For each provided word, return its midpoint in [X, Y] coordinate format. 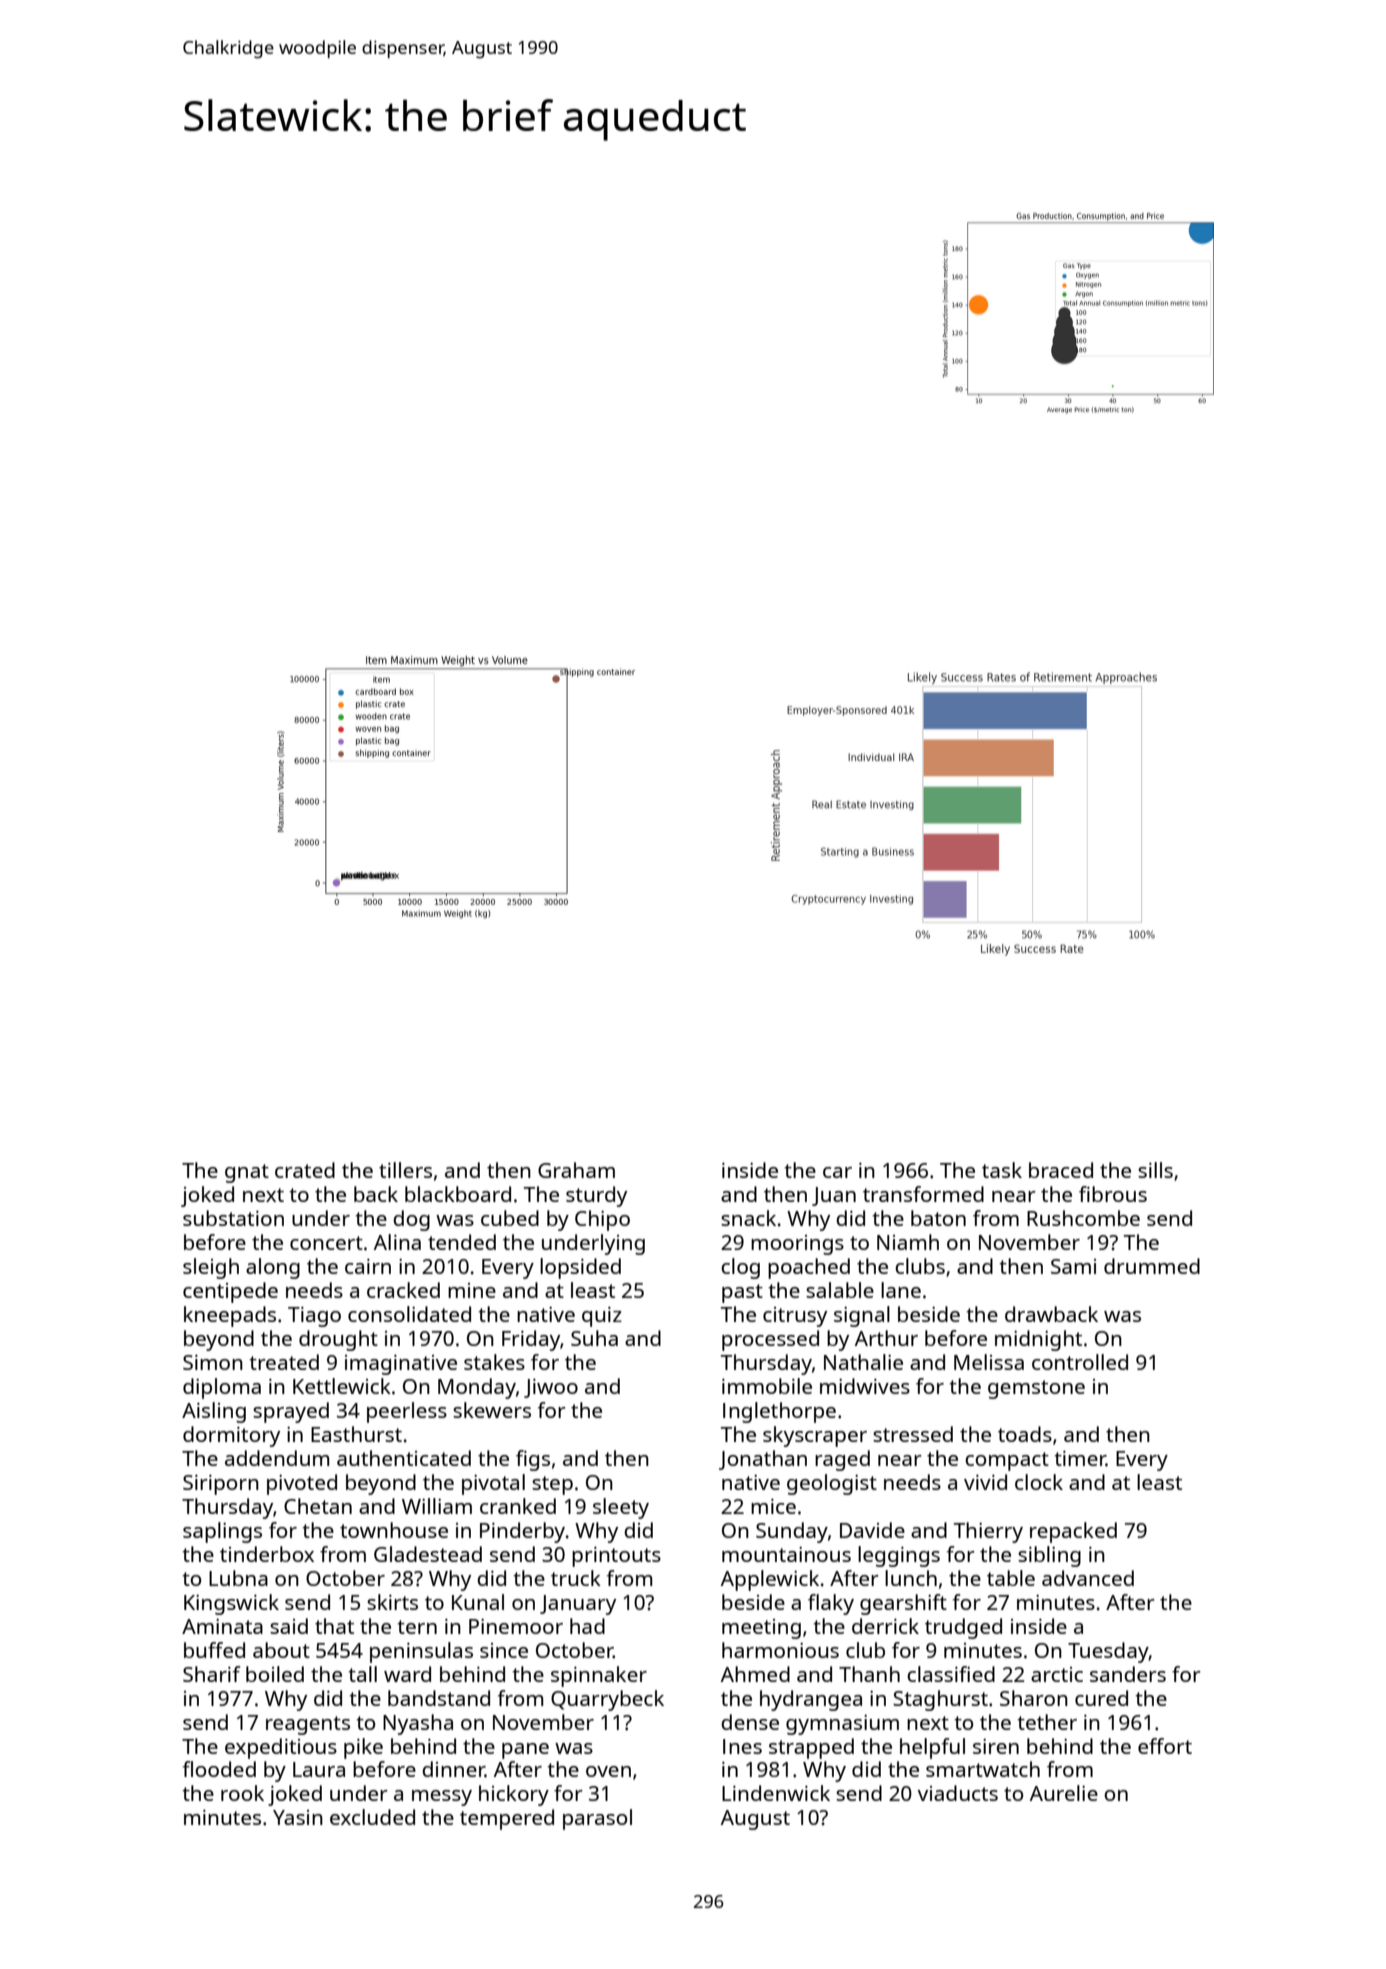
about [281, 1650]
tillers [405, 1170]
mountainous [786, 1554]
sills [1155, 1170]
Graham [576, 1170]
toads [1025, 1434]
